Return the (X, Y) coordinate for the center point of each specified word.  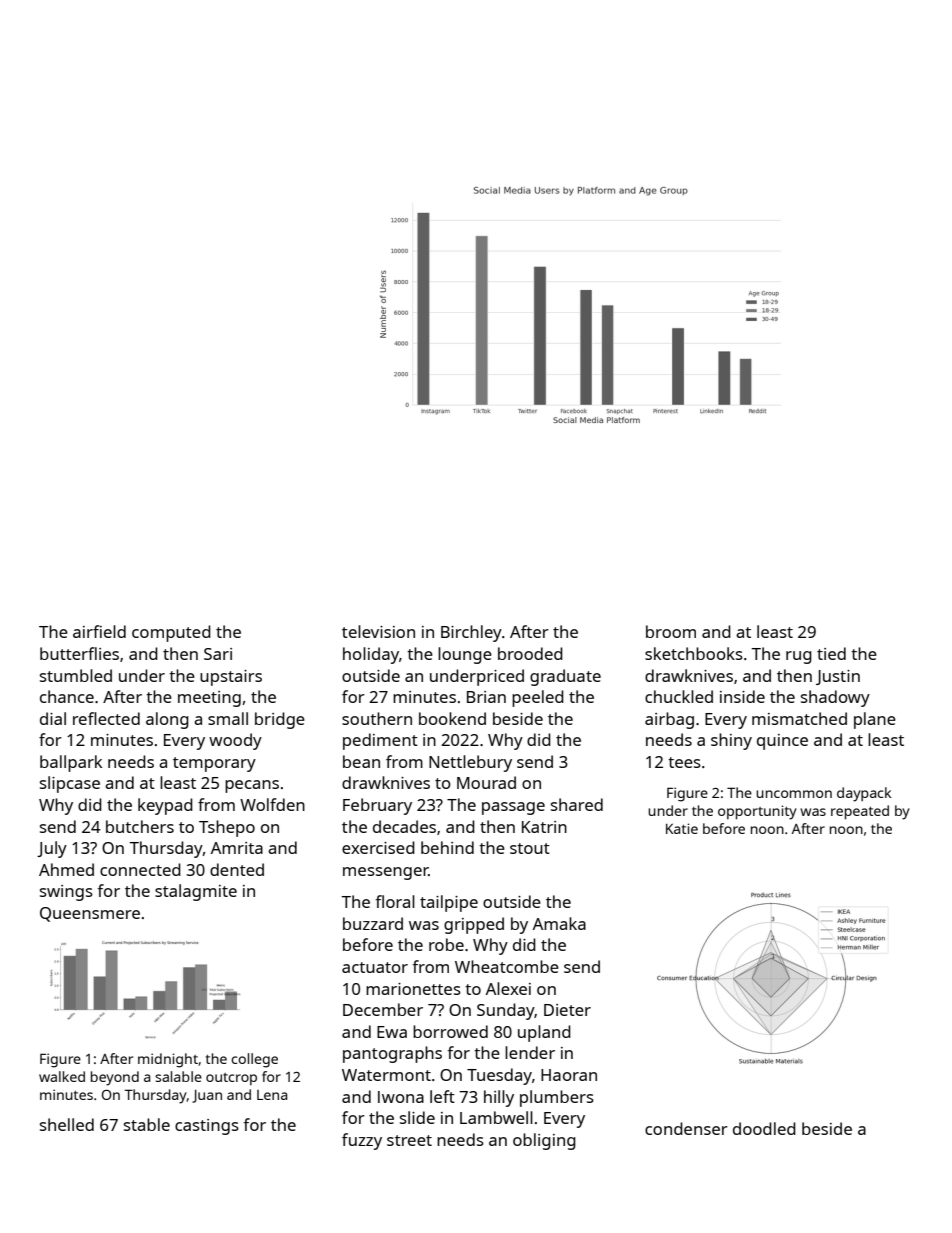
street (409, 1140)
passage (513, 808)
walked (62, 1076)
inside (742, 696)
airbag (669, 720)
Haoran (569, 1075)
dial (53, 718)
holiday (371, 655)
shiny (731, 741)
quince (782, 742)
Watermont (386, 1075)
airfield (99, 631)
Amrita (237, 848)
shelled (67, 1124)
